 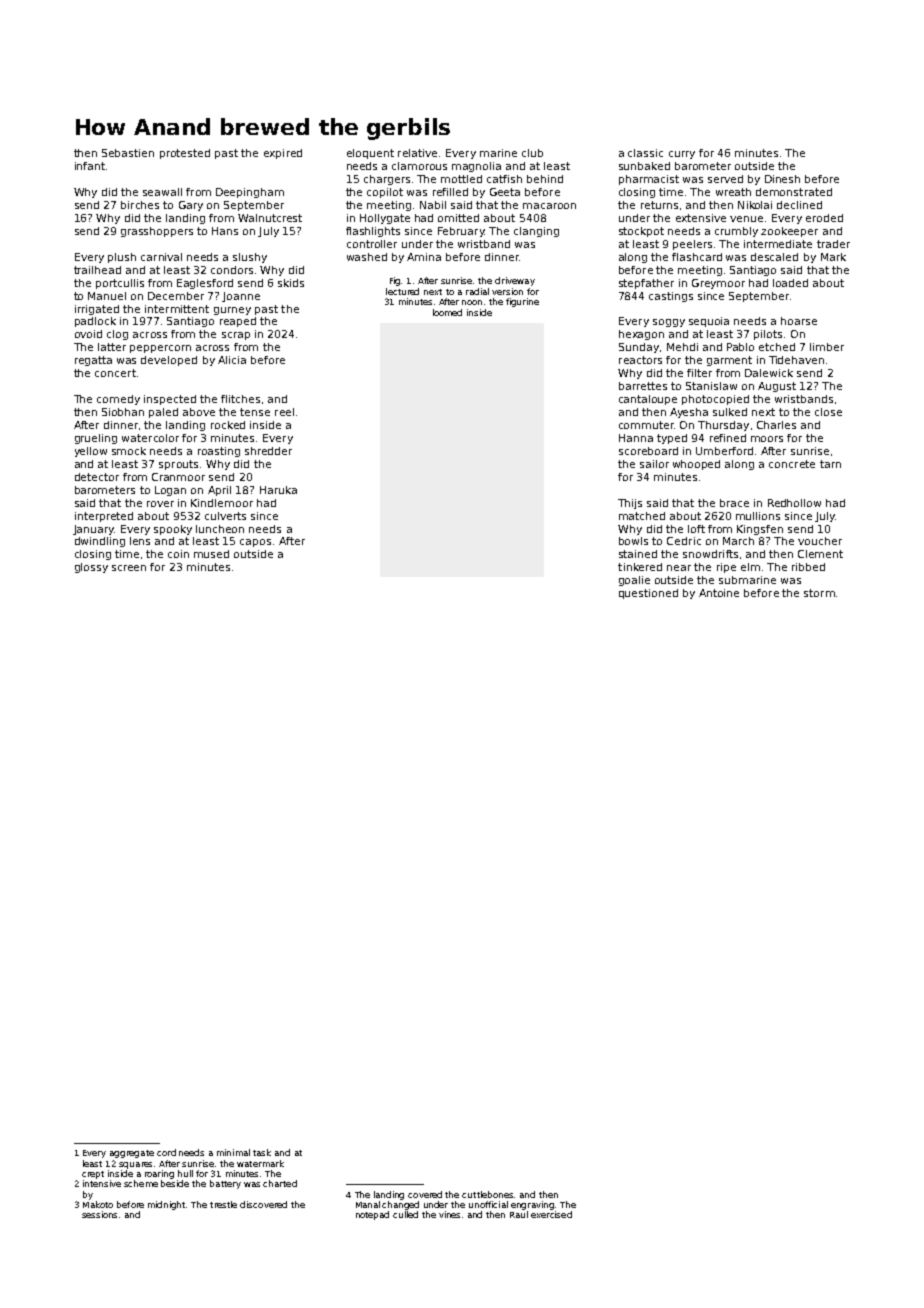 I want to click on storm, so click(x=819, y=593).
